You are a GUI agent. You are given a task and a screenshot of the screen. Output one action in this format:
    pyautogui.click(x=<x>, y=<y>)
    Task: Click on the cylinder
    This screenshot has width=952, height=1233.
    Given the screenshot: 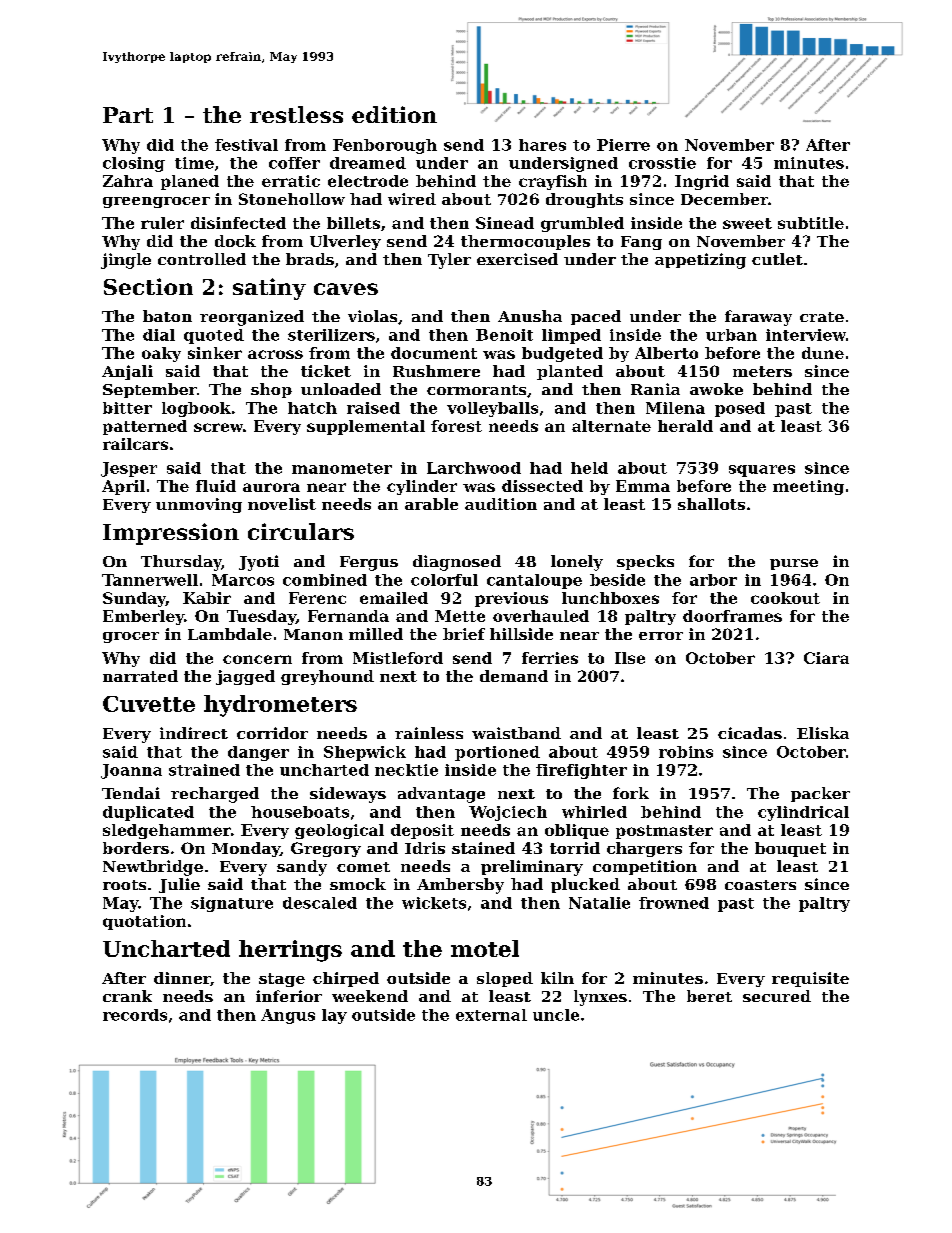 What is the action you would take?
    pyautogui.click(x=422, y=487)
